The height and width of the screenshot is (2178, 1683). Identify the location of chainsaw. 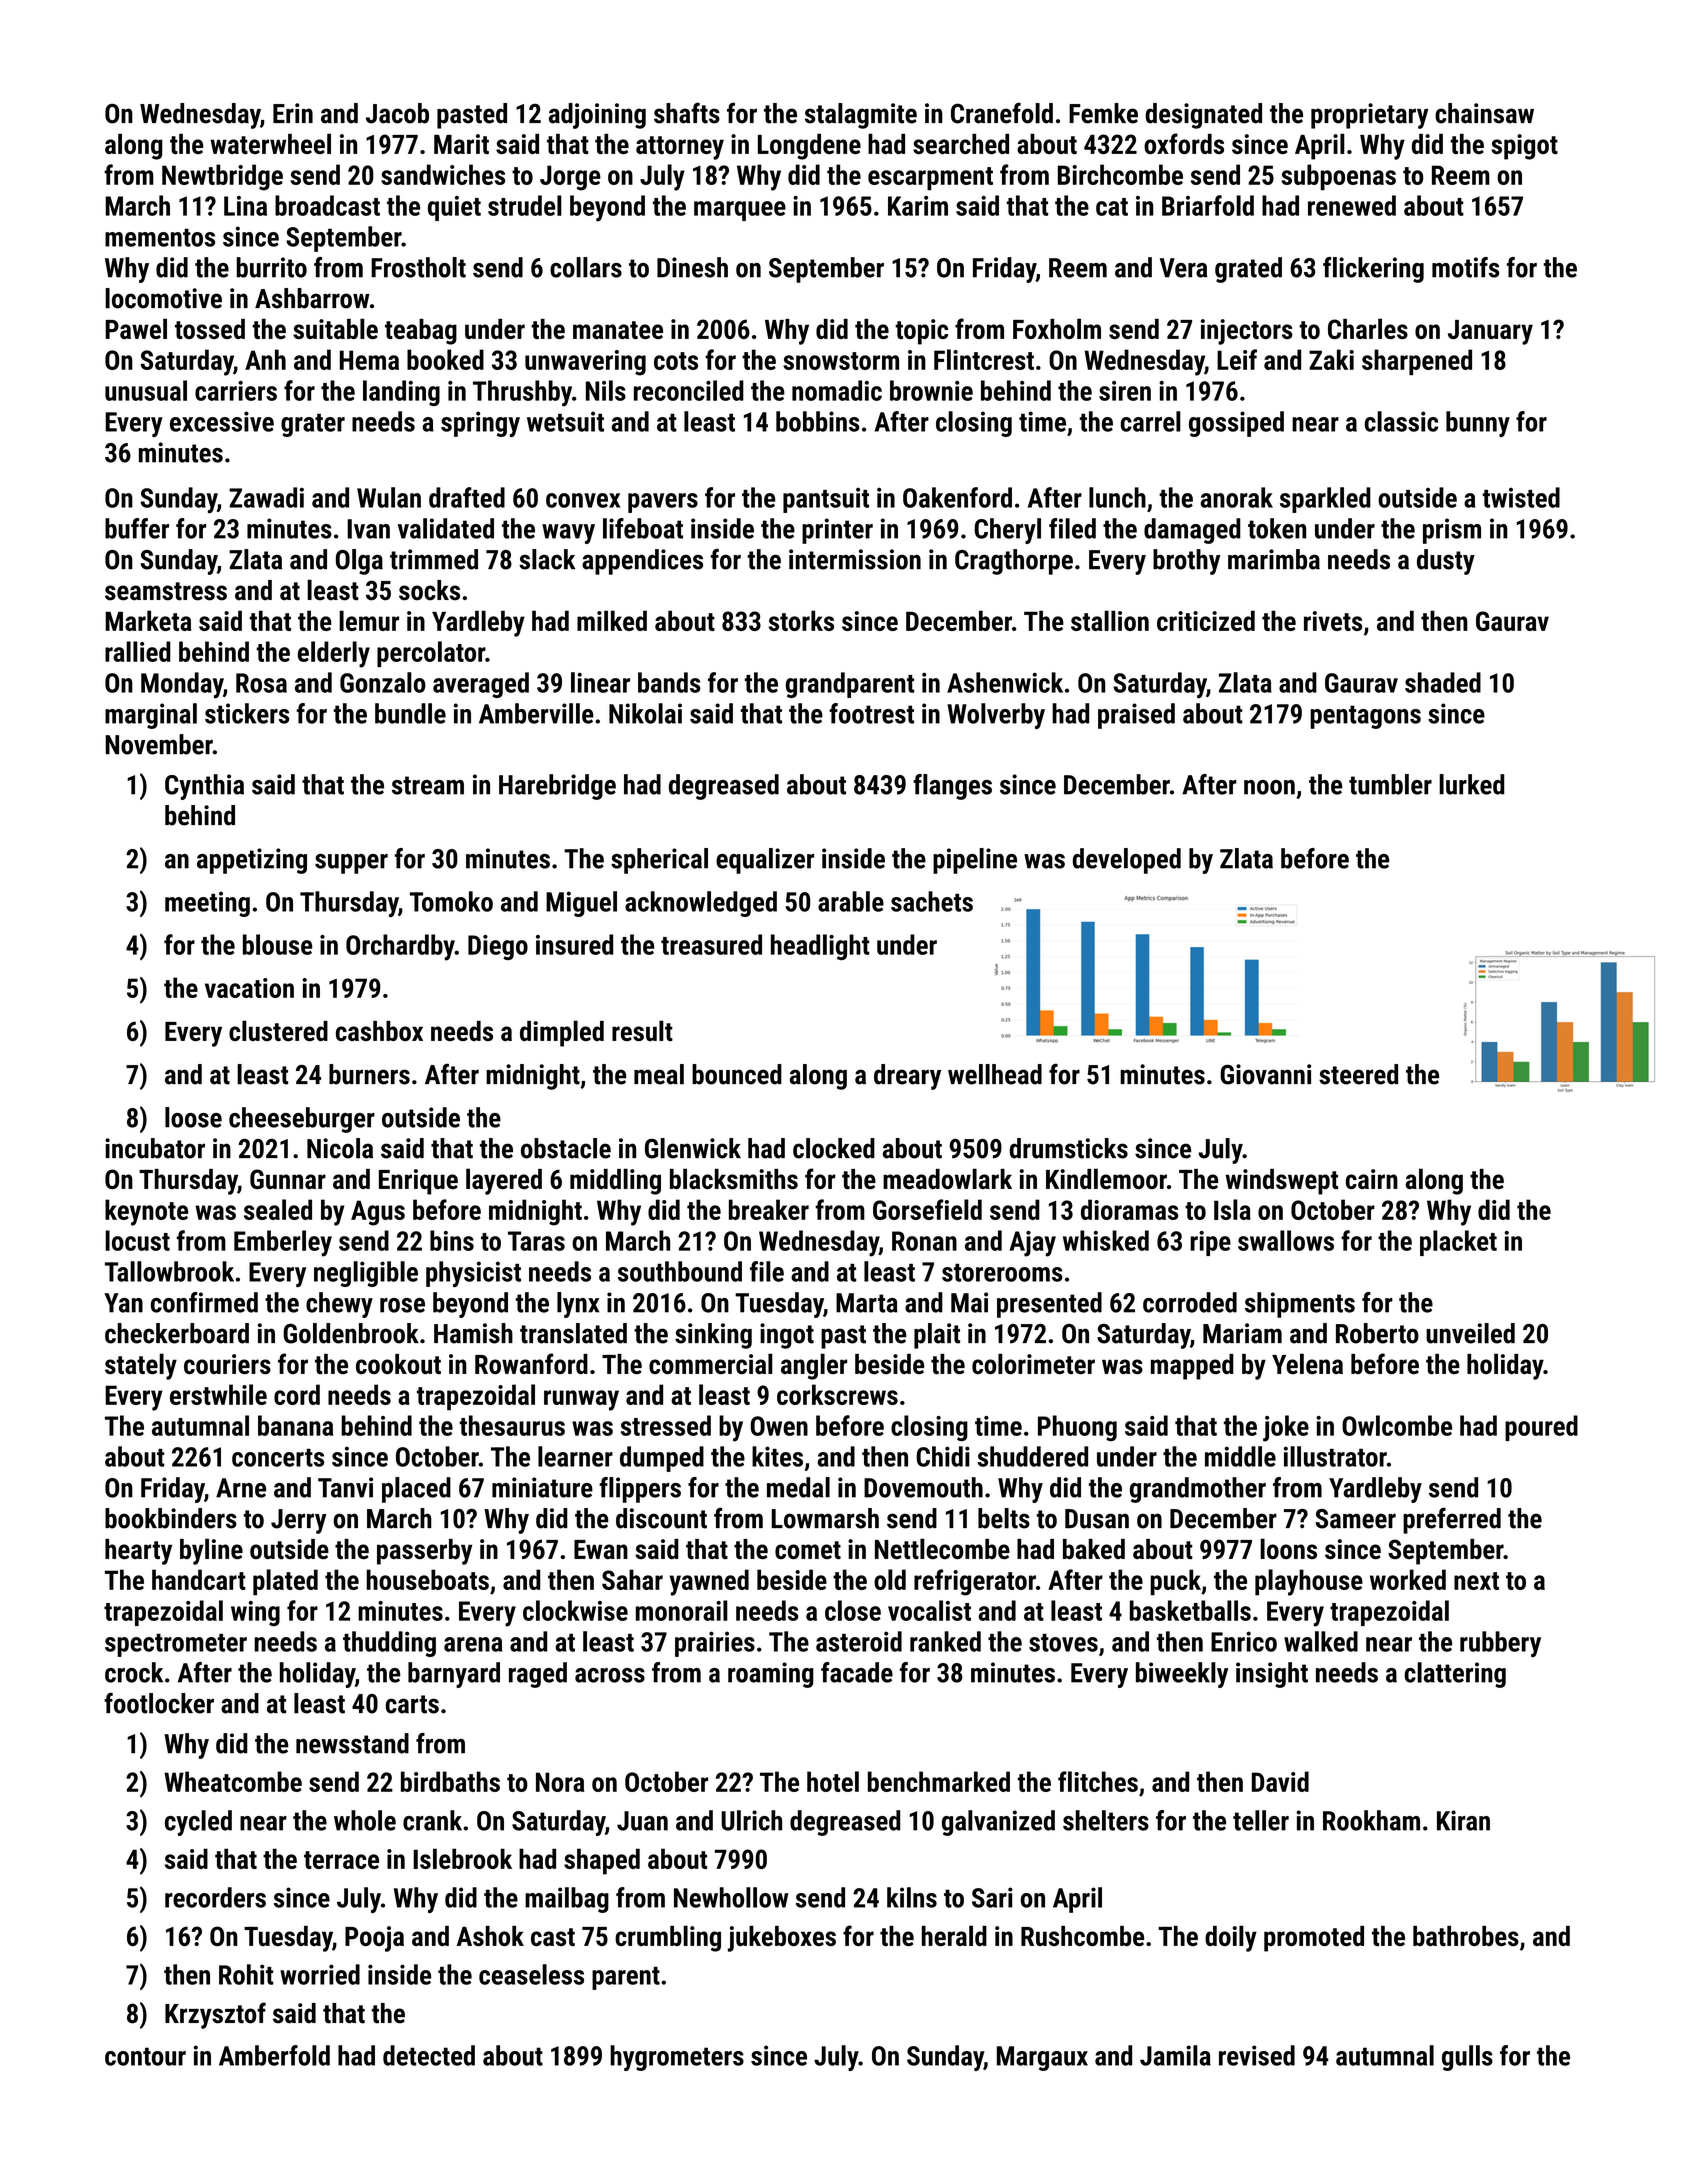
(1484, 113).
